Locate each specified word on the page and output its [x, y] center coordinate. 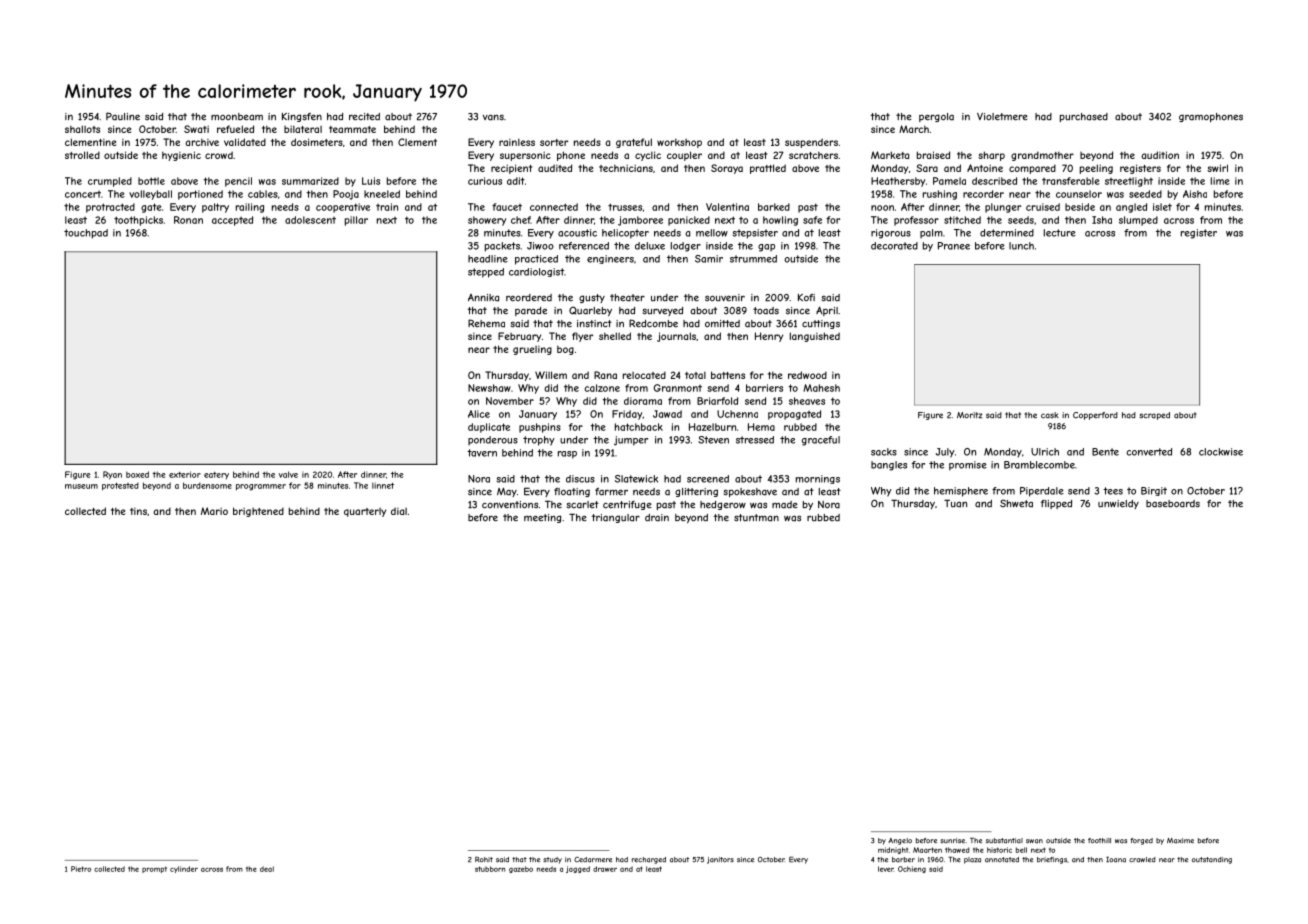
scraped [1154, 416]
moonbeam [237, 117]
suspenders [811, 143]
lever [886, 869]
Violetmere [1002, 117]
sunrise [952, 841]
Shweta [1016, 503]
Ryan [112, 475]
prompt [154, 869]
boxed [137, 474]
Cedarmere [593, 859]
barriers [764, 388]
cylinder [184, 869]
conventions [510, 505]
